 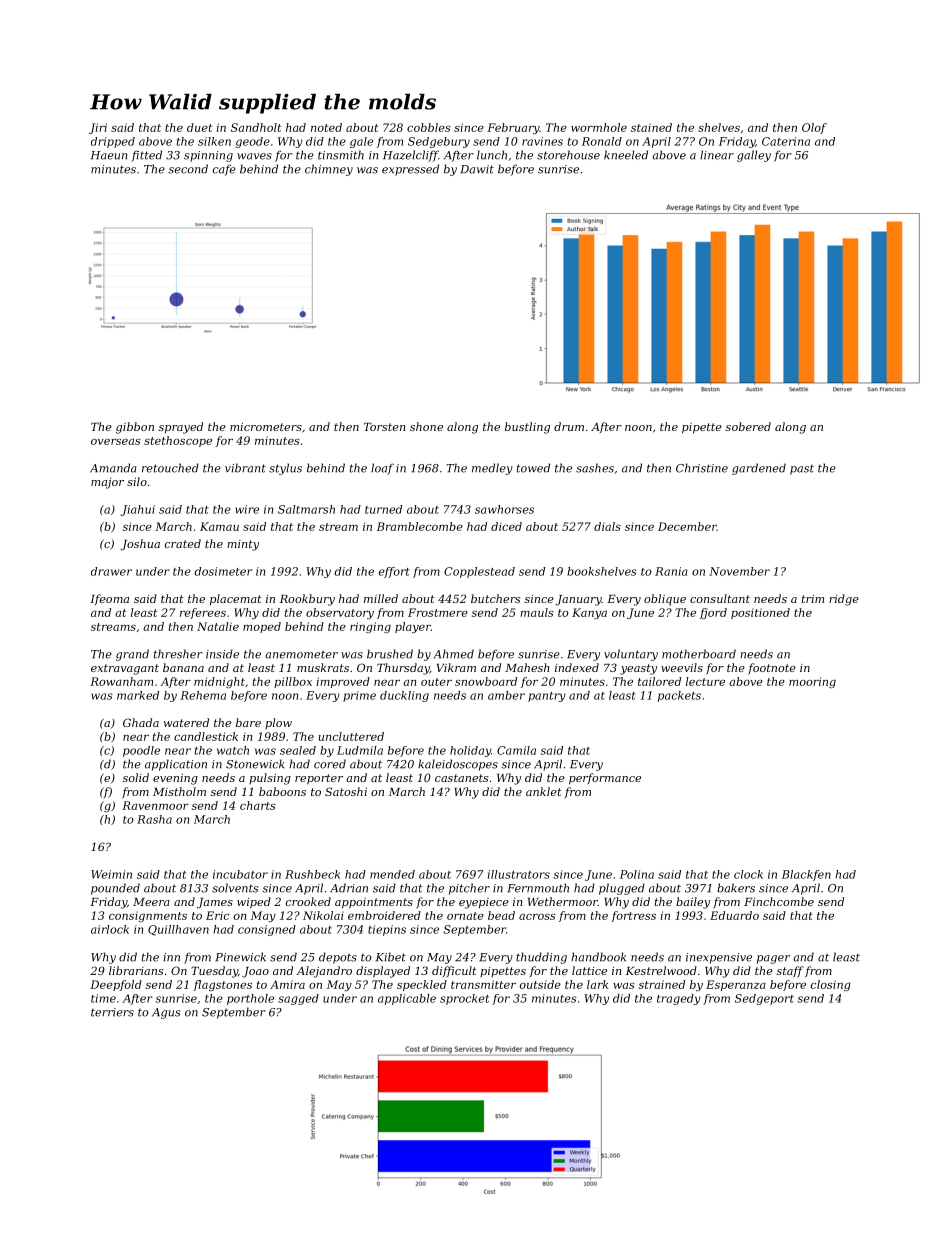 What do you see at coordinates (605, 779) in the screenshot?
I see `performance` at bounding box center [605, 779].
